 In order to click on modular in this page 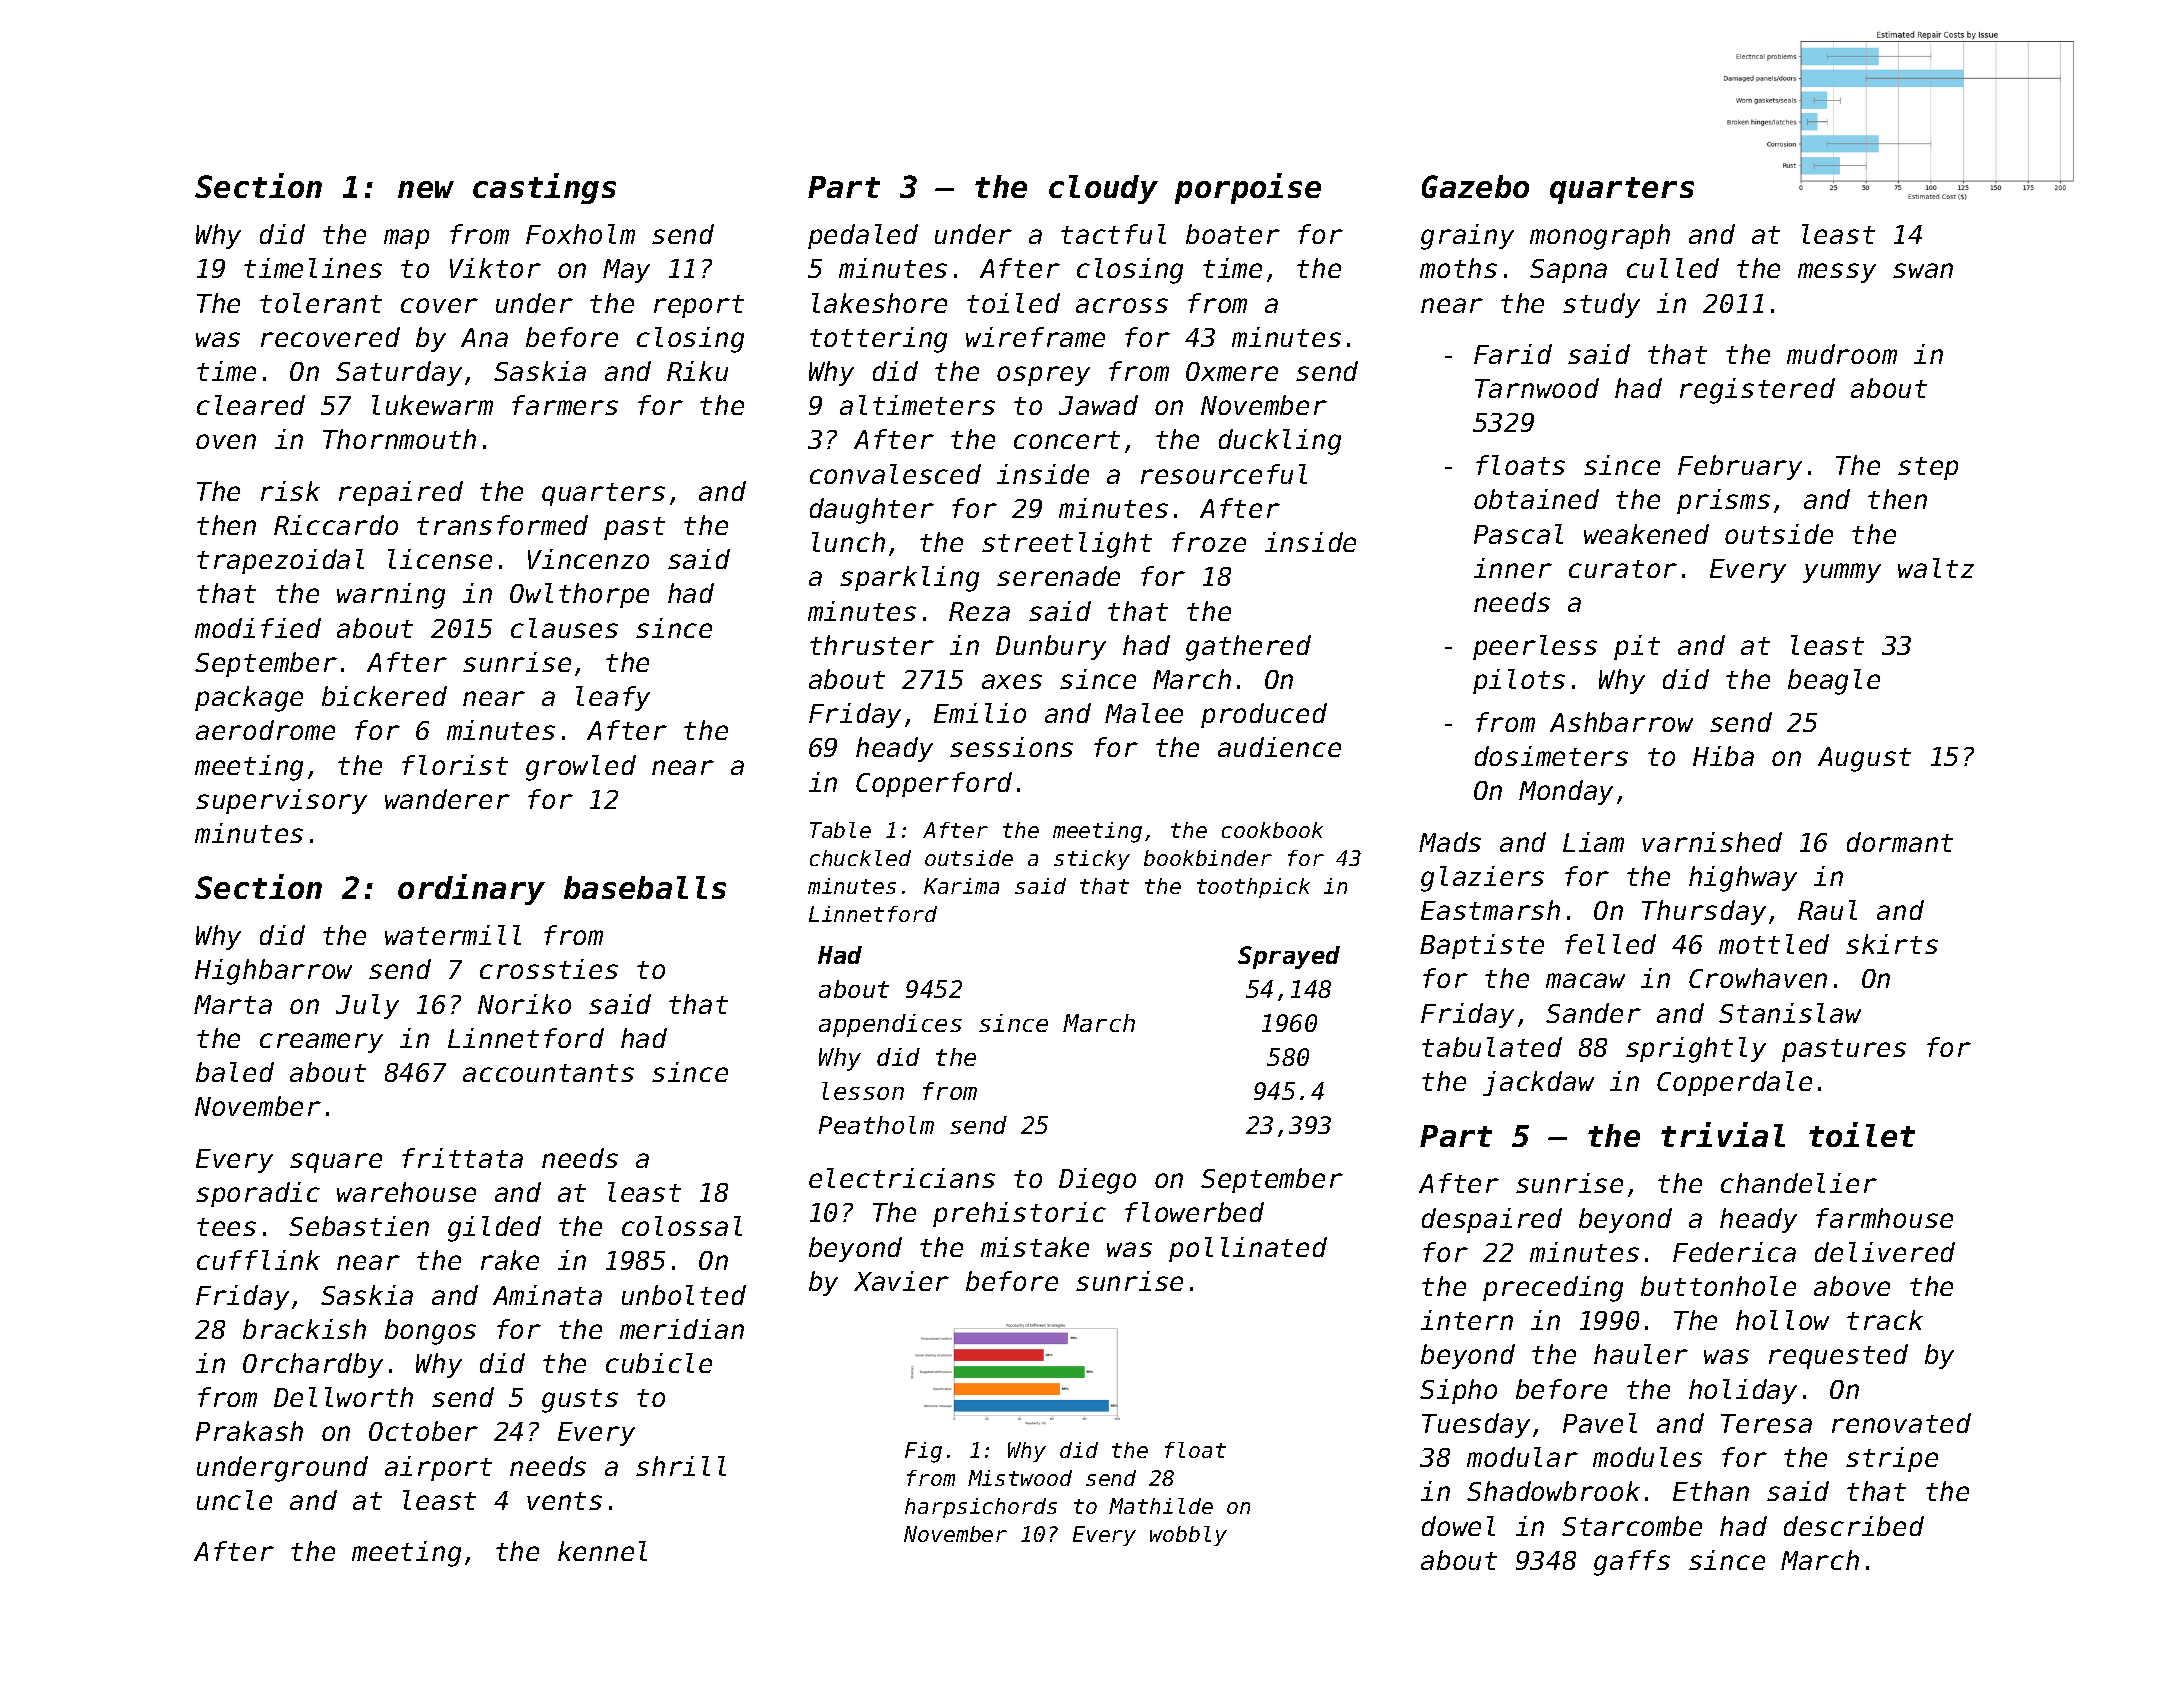, I will do `click(1522, 1457)`.
